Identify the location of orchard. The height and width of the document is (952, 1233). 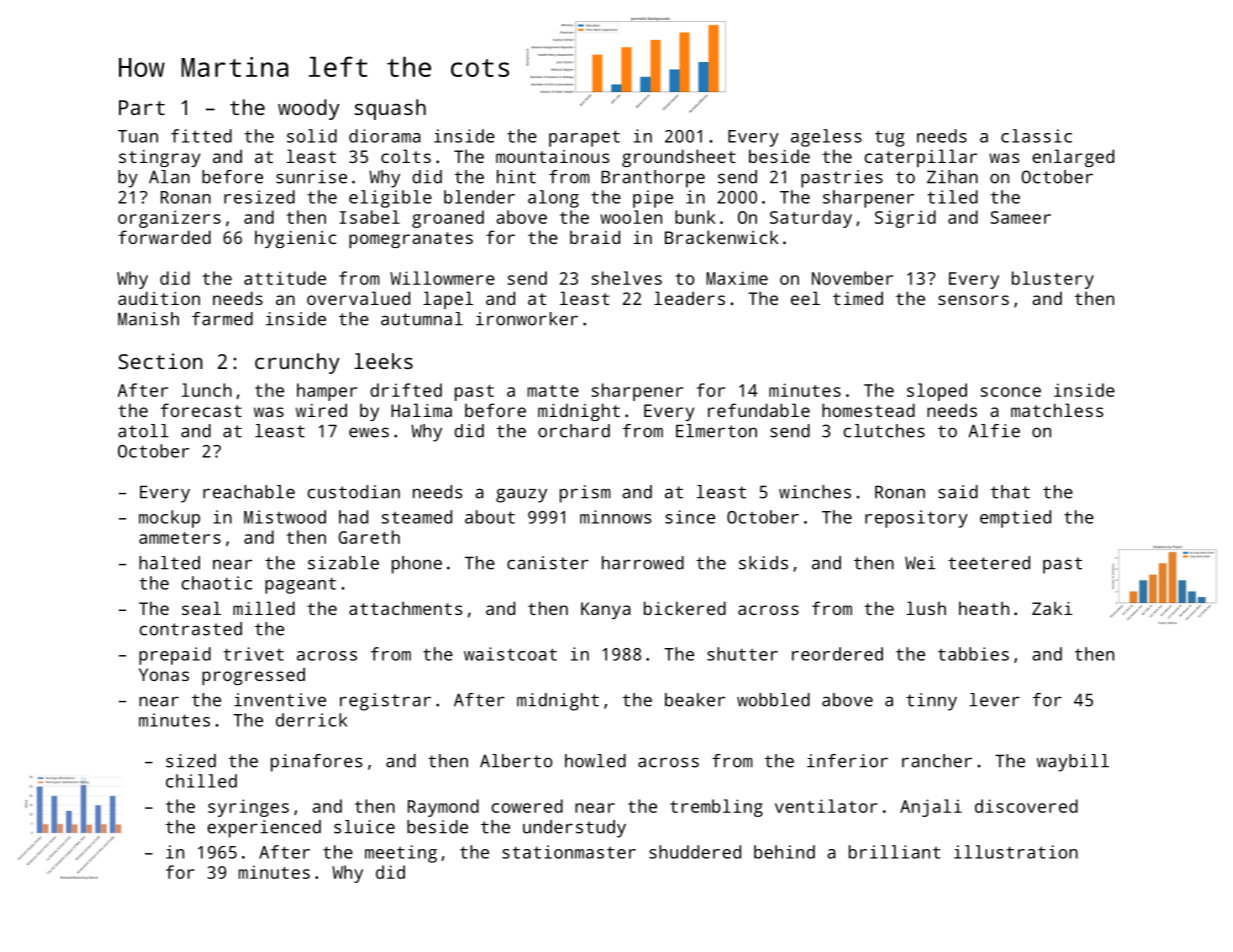
(574, 431).
